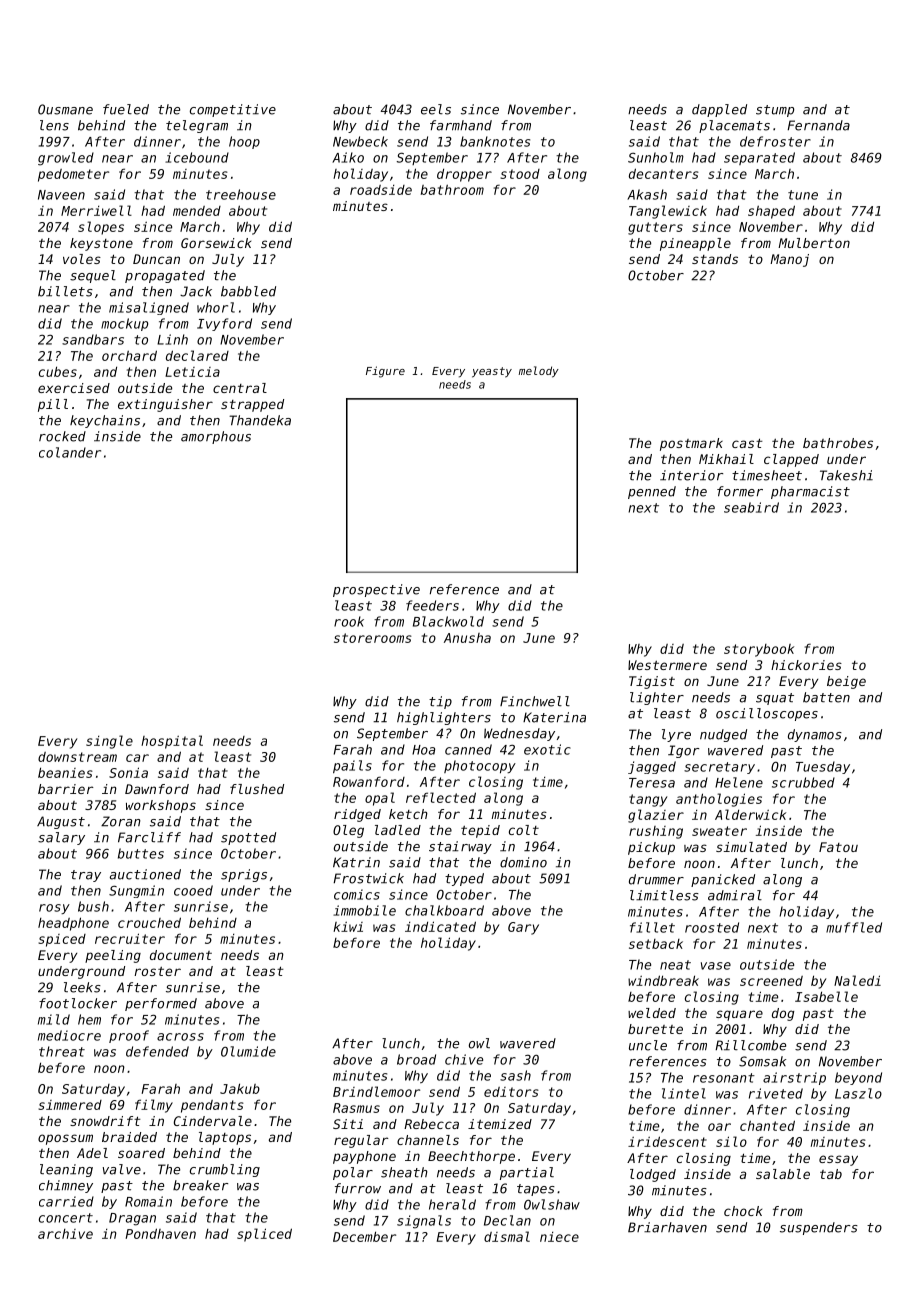  What do you see at coordinates (803, 195) in the screenshot?
I see `tune` at bounding box center [803, 195].
